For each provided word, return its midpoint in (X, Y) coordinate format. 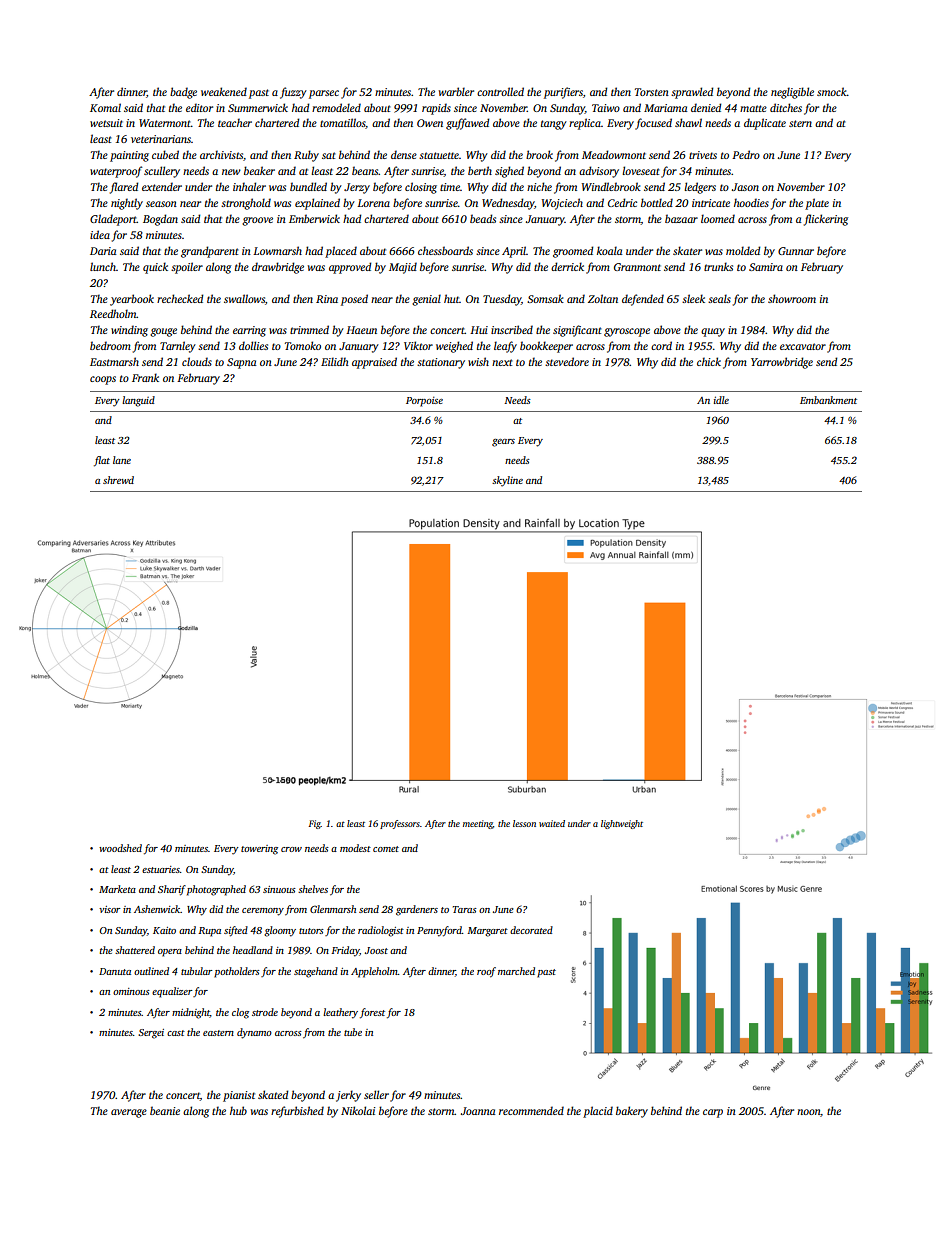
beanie (165, 1110)
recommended (531, 1110)
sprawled (692, 93)
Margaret (488, 932)
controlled (500, 91)
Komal (105, 107)
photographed (216, 890)
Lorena (373, 203)
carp (713, 1113)
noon (809, 1113)
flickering (826, 220)
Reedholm (113, 313)
